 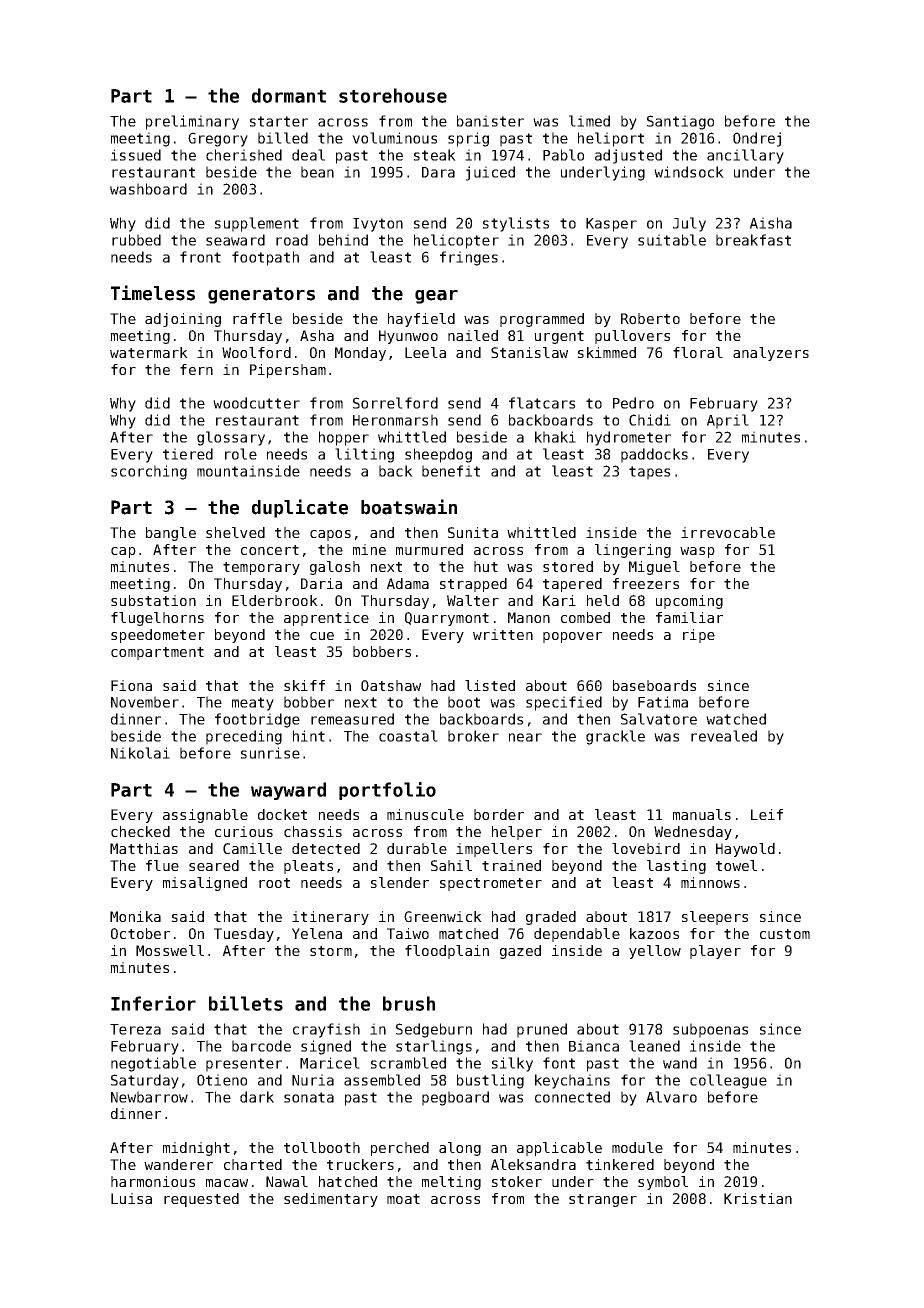 What do you see at coordinates (559, 1063) in the screenshot?
I see `font` at bounding box center [559, 1063].
